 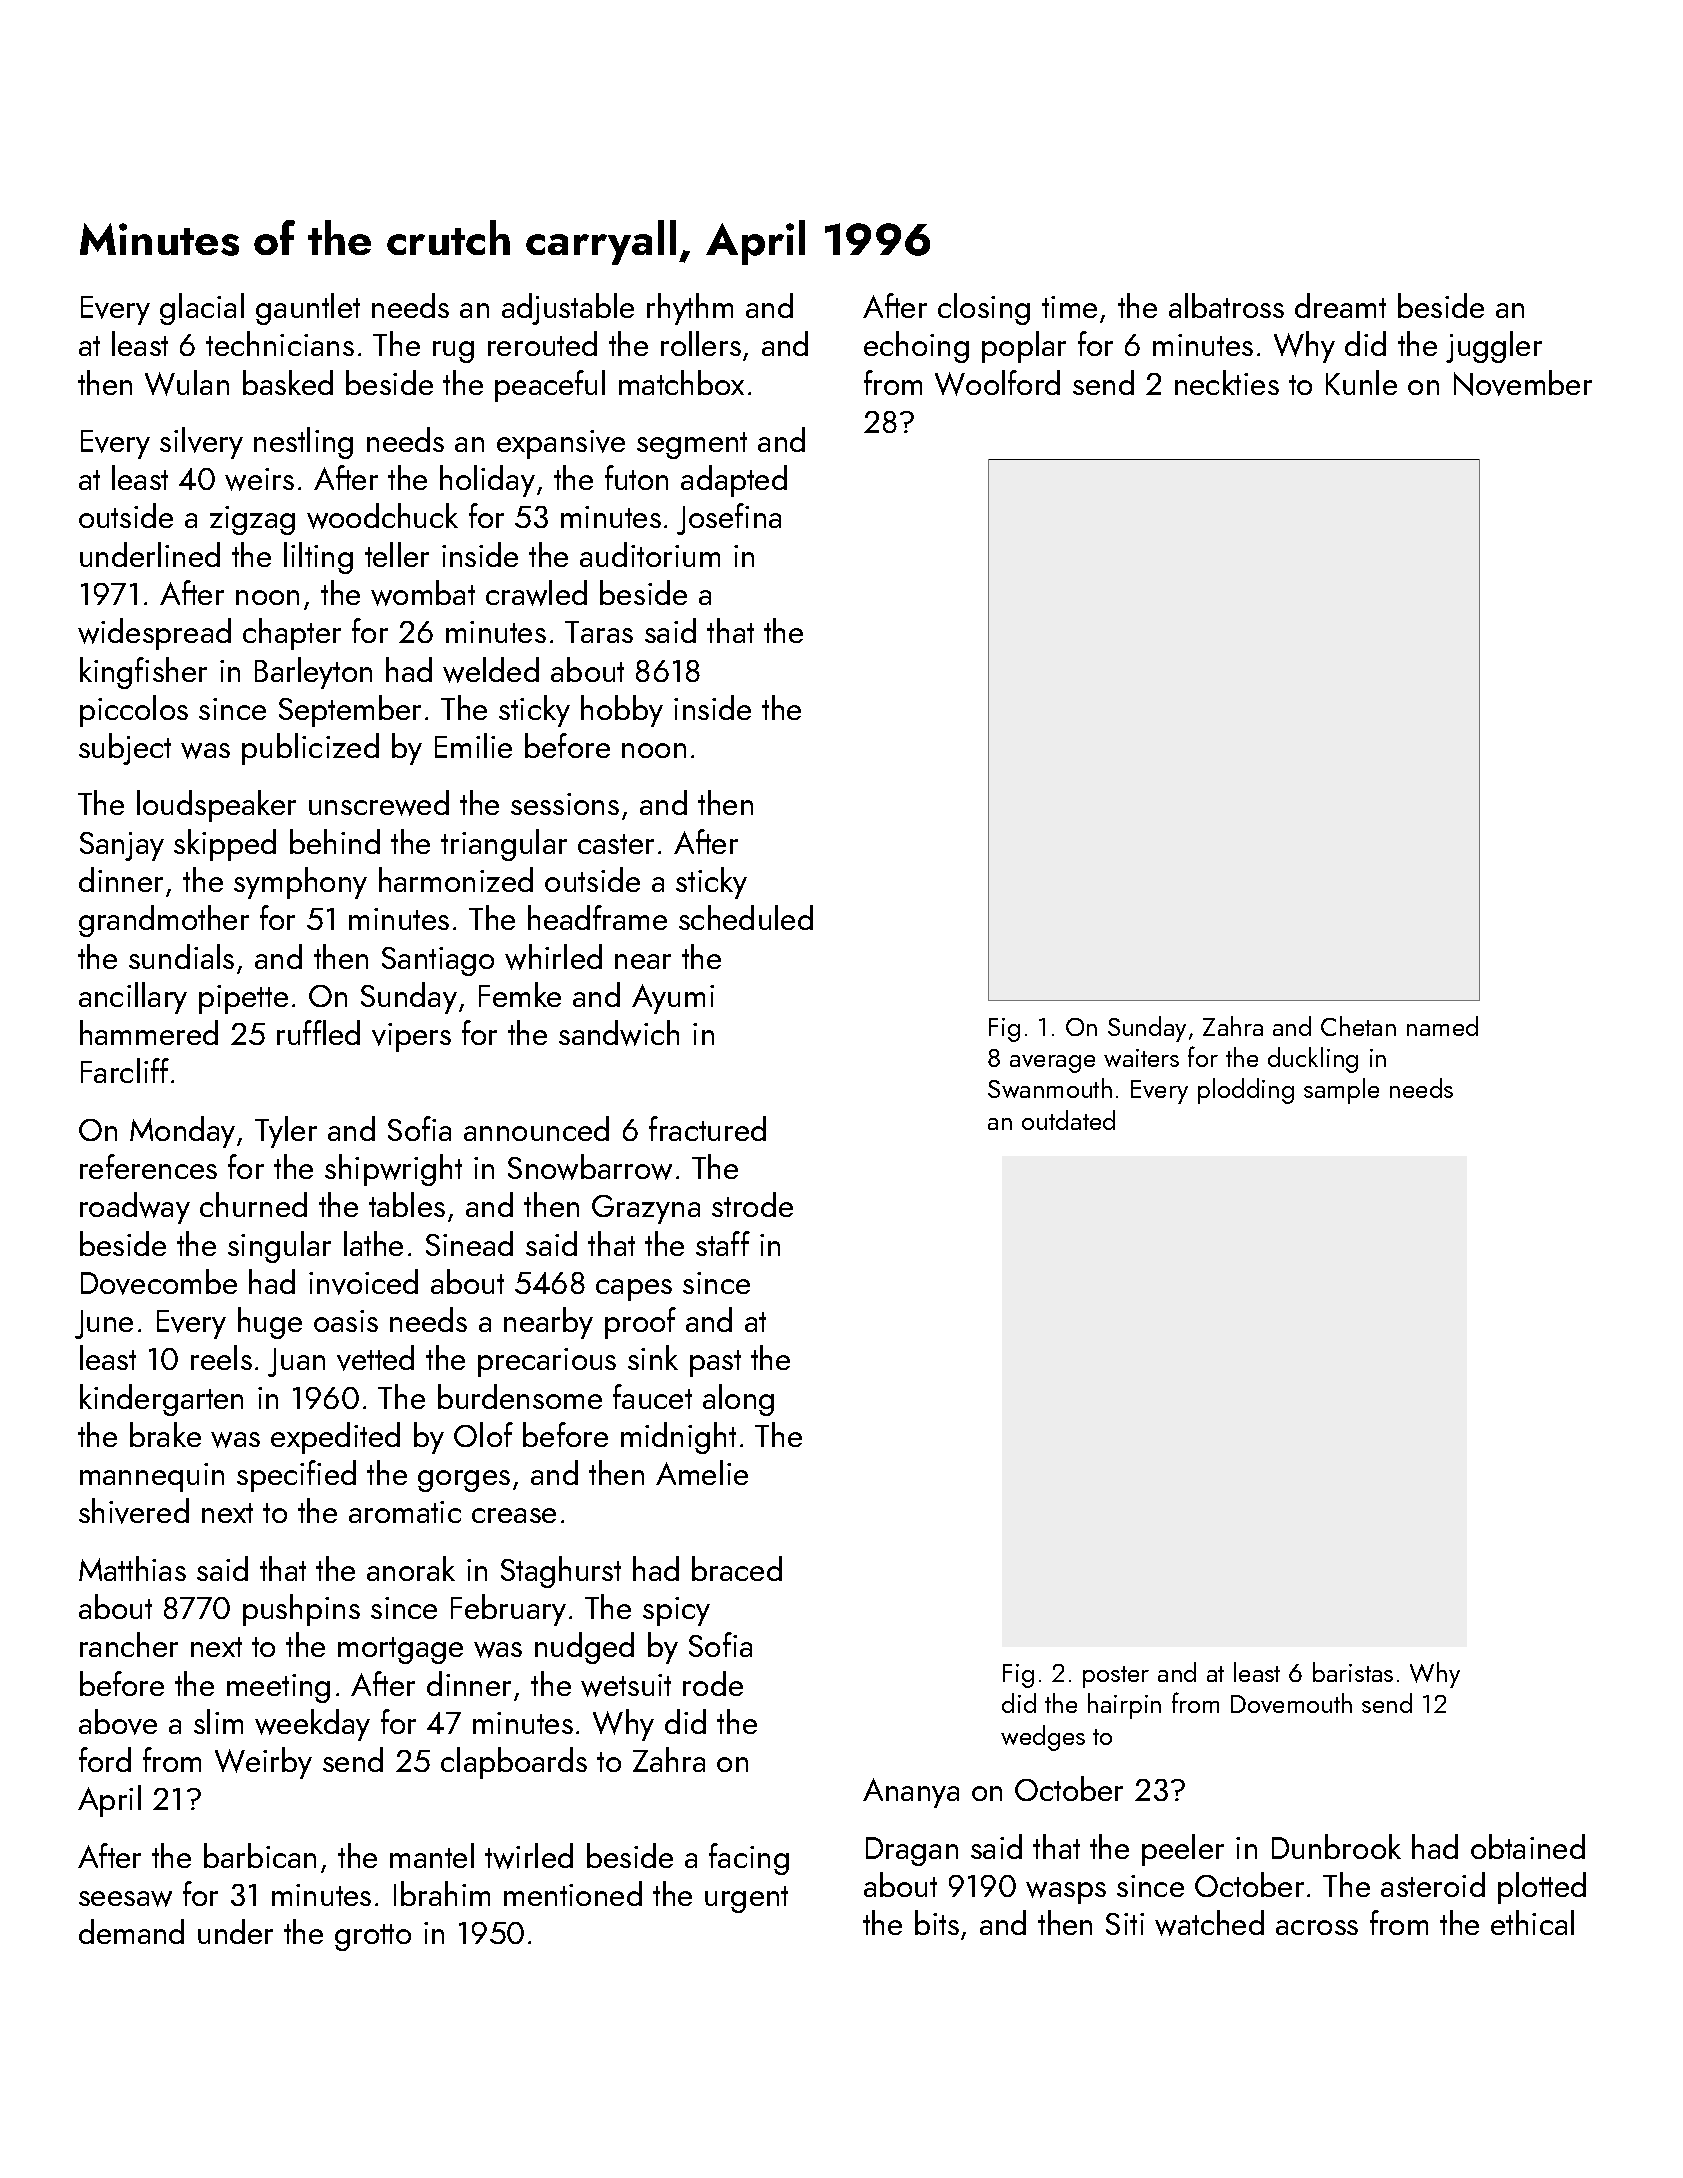 What do you see at coordinates (260, 1855) in the screenshot?
I see `barbican` at bounding box center [260, 1855].
